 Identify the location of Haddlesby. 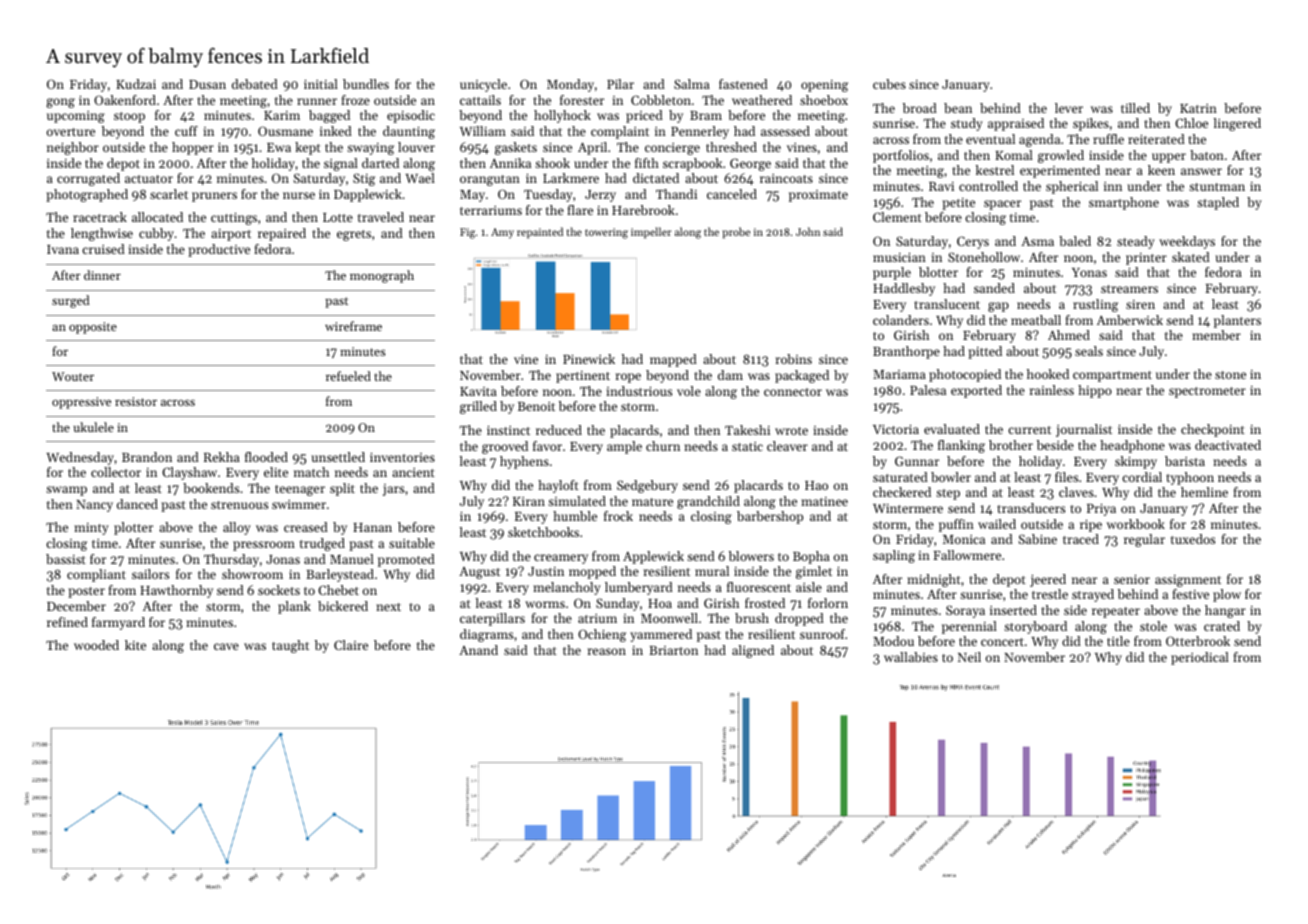
(904, 289).
